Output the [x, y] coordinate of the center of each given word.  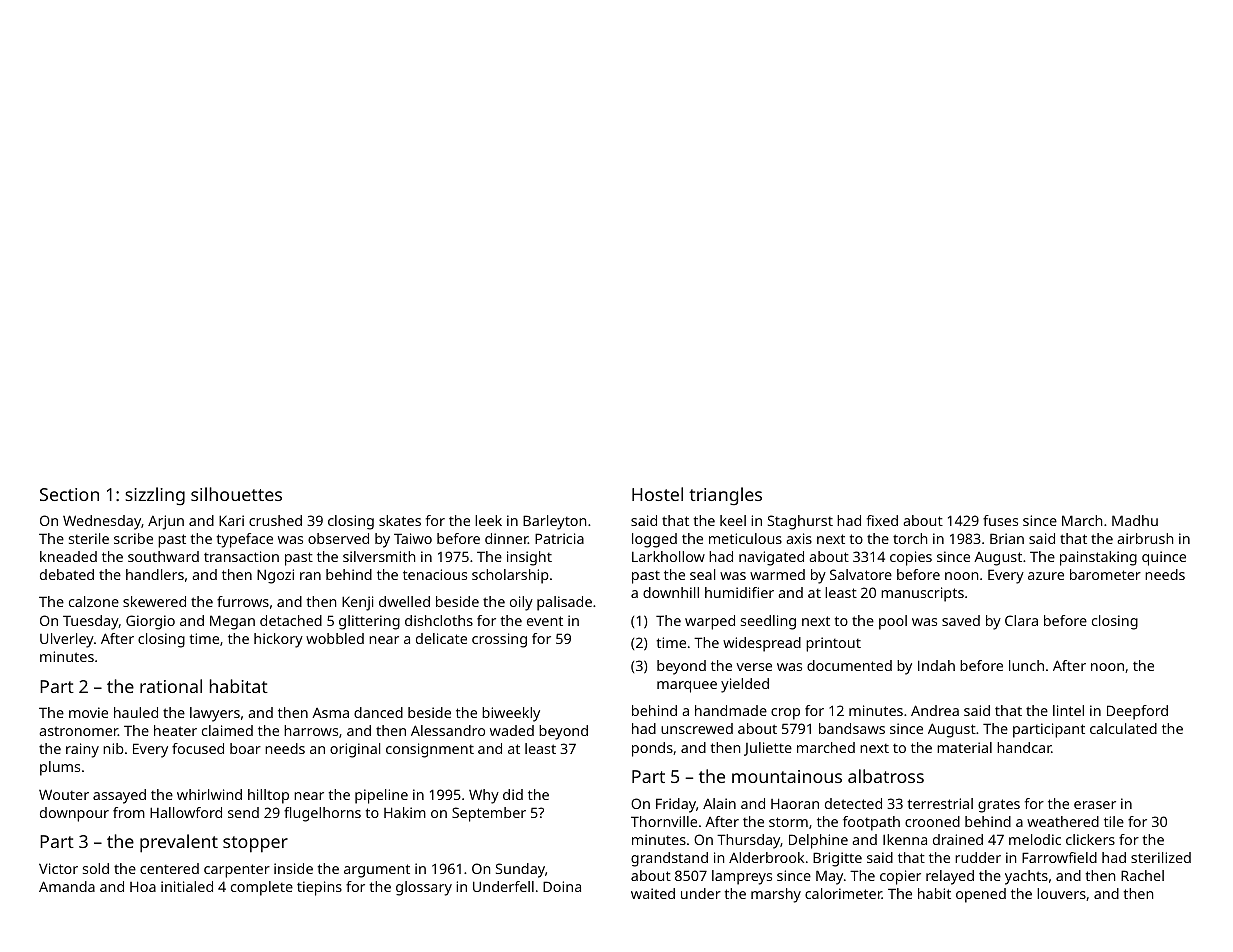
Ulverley [67, 640]
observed [338, 538]
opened [981, 895]
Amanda [67, 886]
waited [653, 893]
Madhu [1135, 520]
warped [710, 622]
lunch [1026, 665]
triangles [725, 496]
